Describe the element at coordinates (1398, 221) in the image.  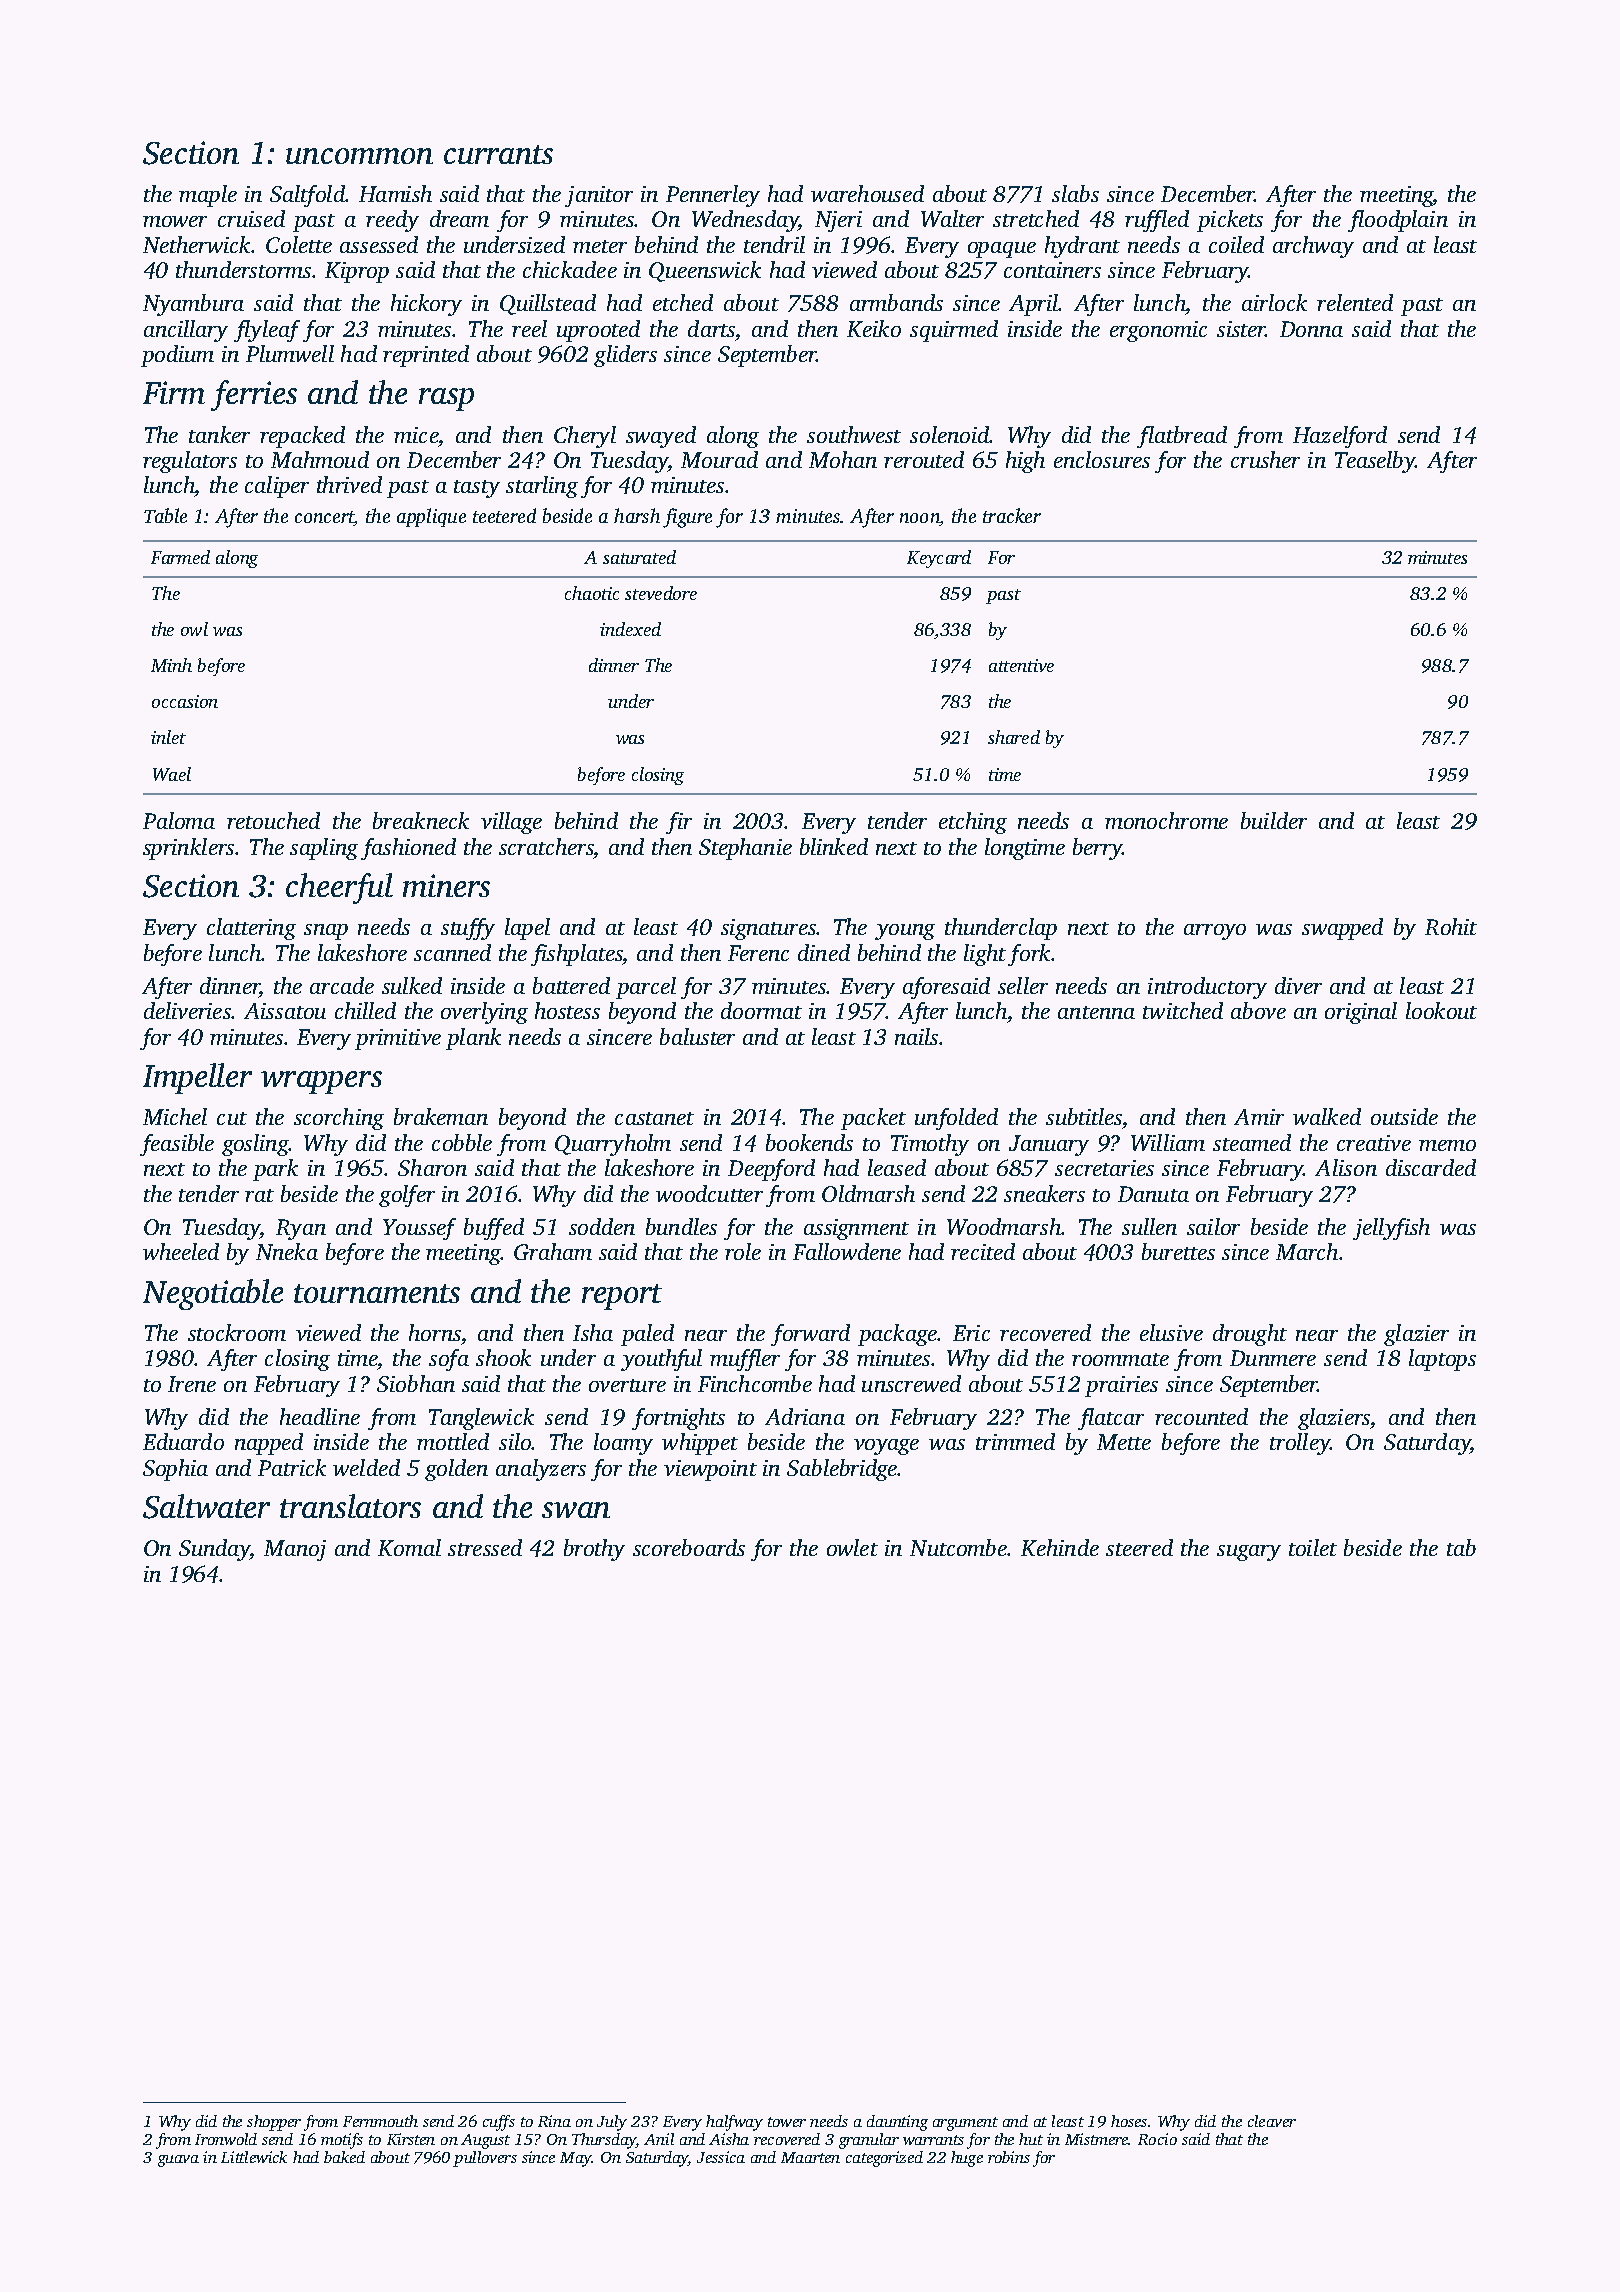
I see `floodplain` at that location.
